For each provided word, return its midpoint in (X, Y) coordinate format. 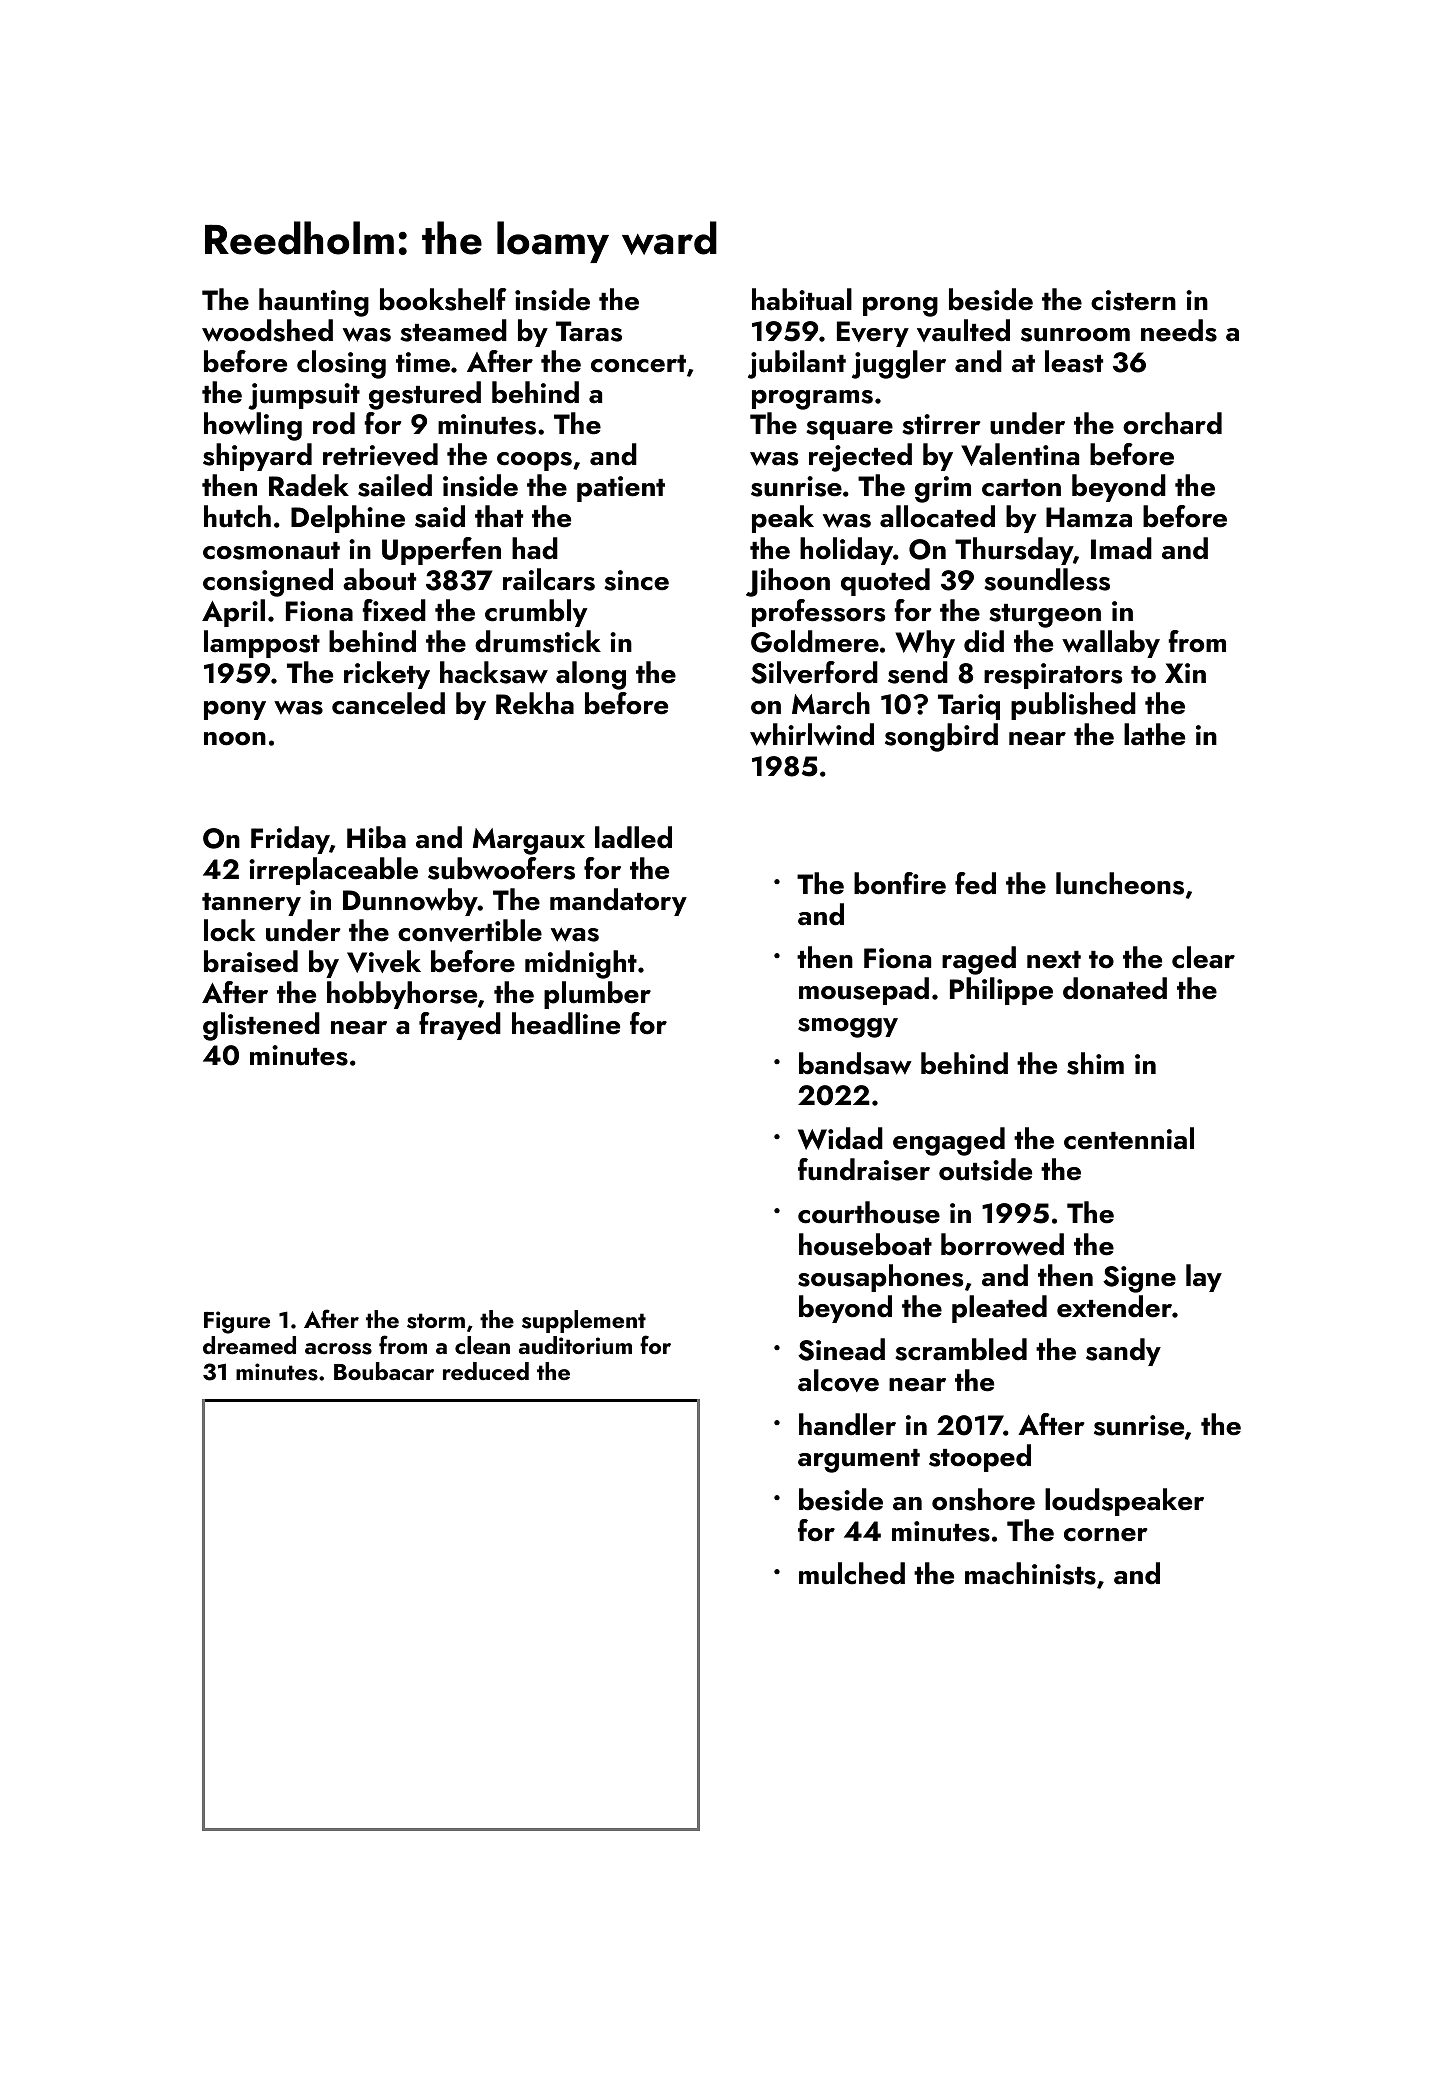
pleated (999, 1309)
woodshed (267, 330)
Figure (237, 1322)
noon (235, 739)
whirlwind (812, 734)
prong (900, 307)
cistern (1133, 300)
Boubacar (384, 1371)
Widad (840, 1138)
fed (975, 883)
